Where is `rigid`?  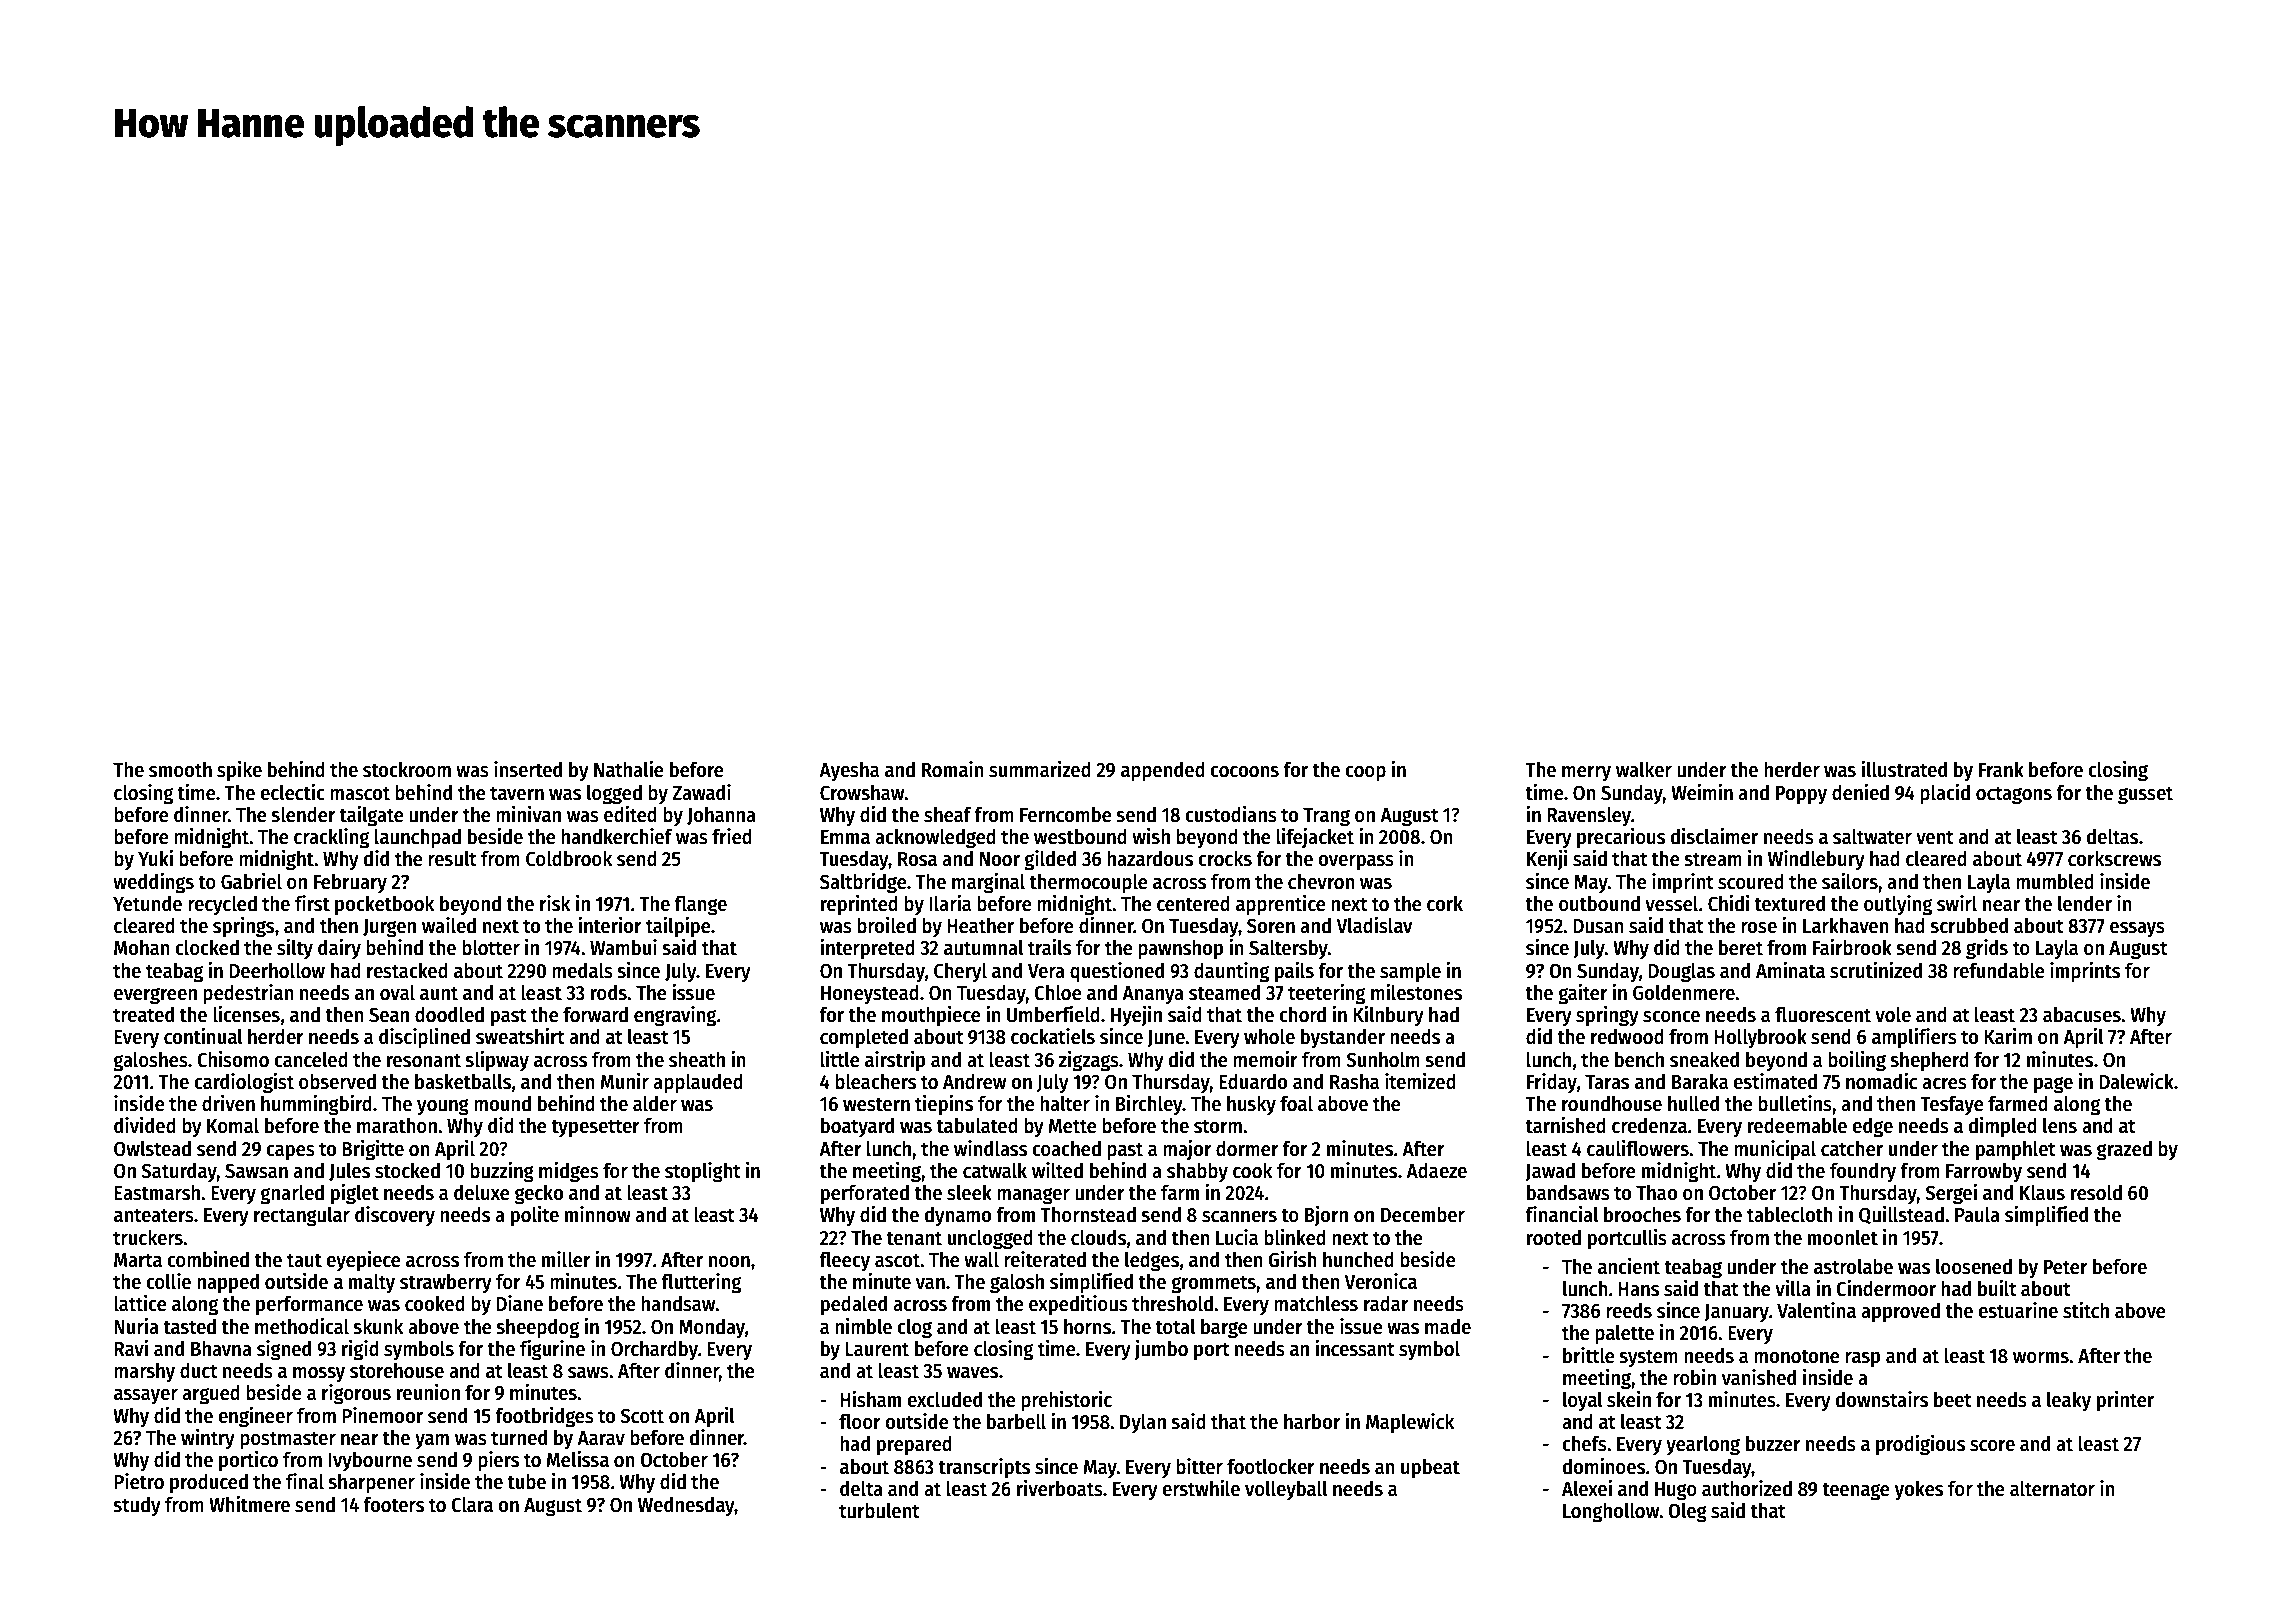
rigid is located at coordinates (360, 1350).
